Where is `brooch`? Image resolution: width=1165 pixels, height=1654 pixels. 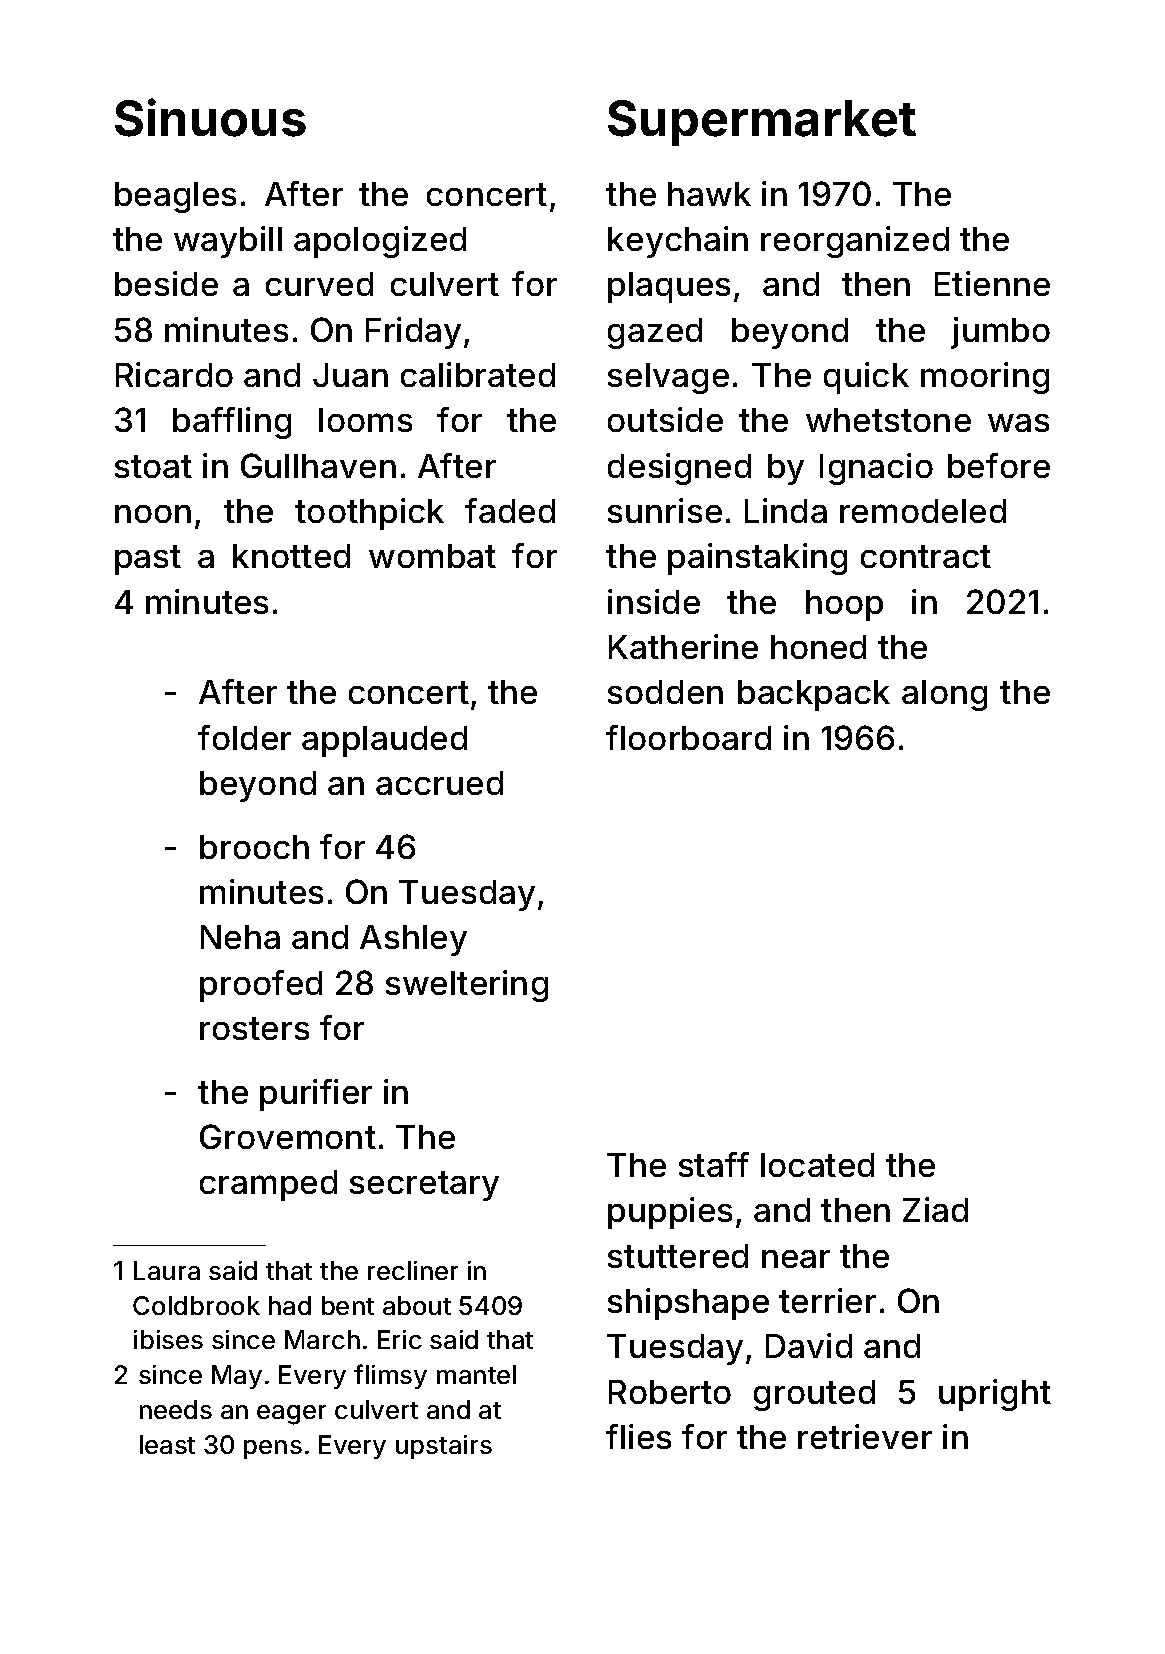
brooch is located at coordinates (254, 847).
